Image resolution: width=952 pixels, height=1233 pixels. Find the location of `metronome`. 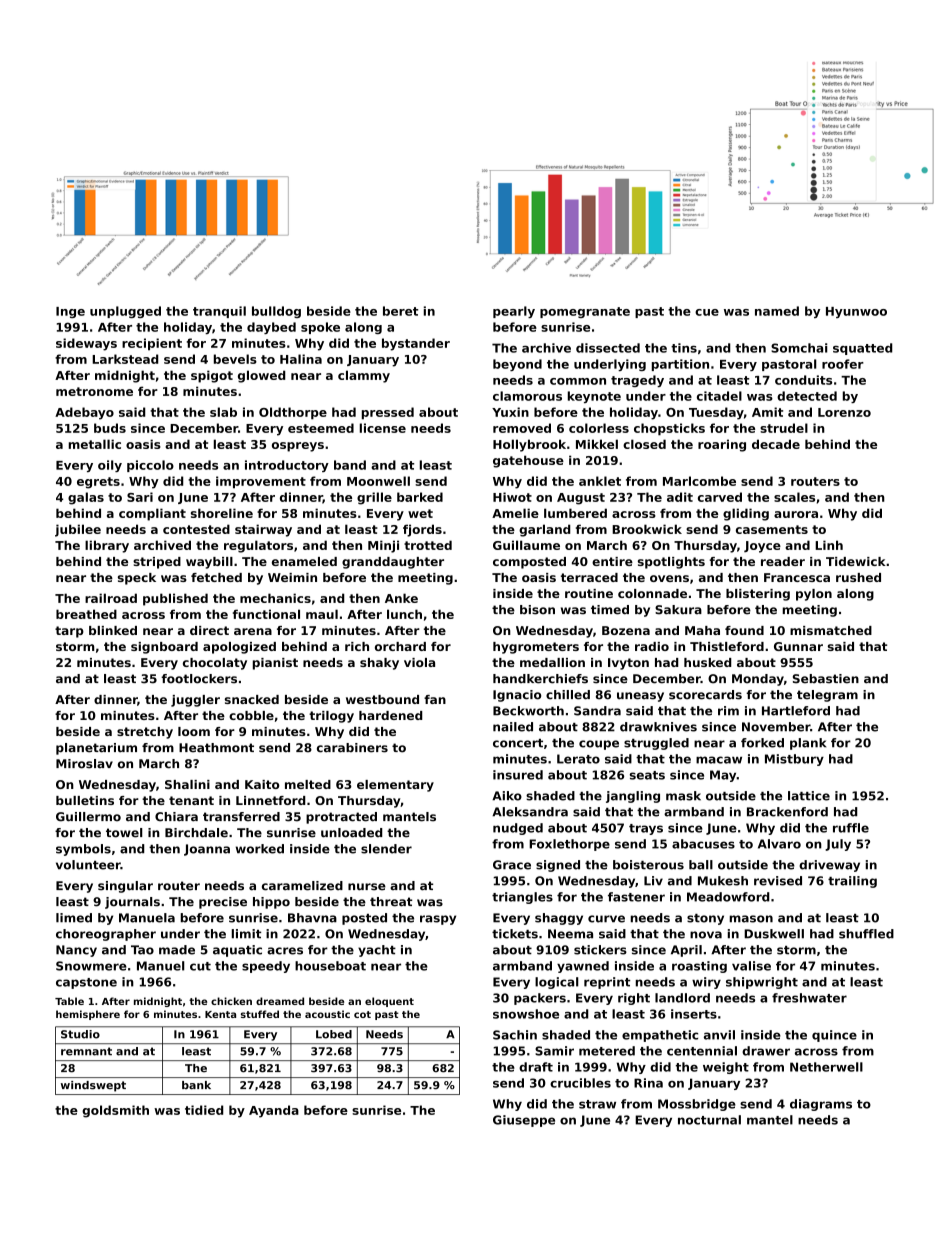

metronome is located at coordinates (94, 391).
